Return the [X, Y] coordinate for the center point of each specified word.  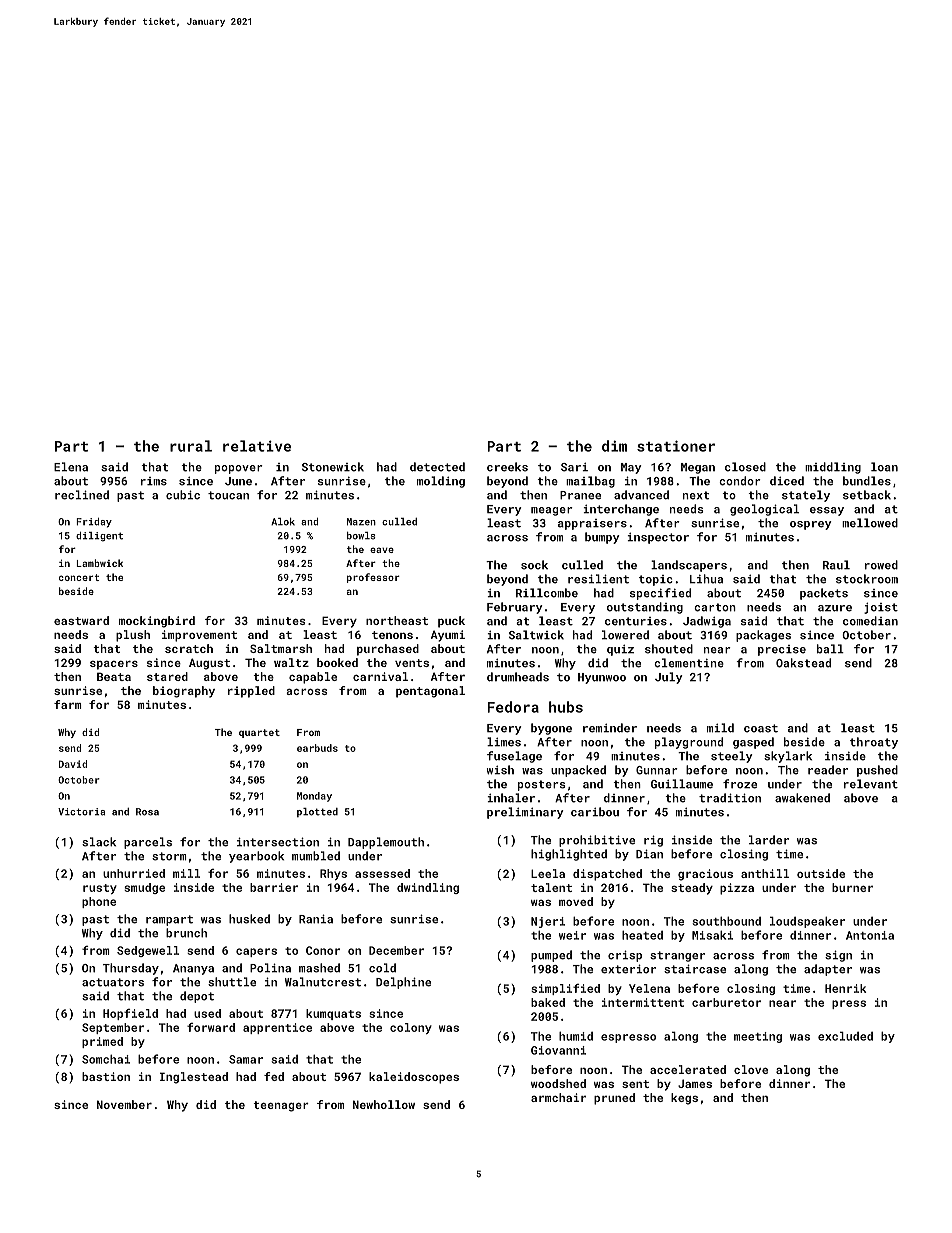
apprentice [277, 1028]
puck [451, 622]
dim [614, 446]
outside [821, 873]
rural [191, 446]
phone [99, 902]
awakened [802, 798]
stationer [676, 446]
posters [542, 785]
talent [551, 887]
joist [881, 608]
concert [79, 577]
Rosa [147, 812]
